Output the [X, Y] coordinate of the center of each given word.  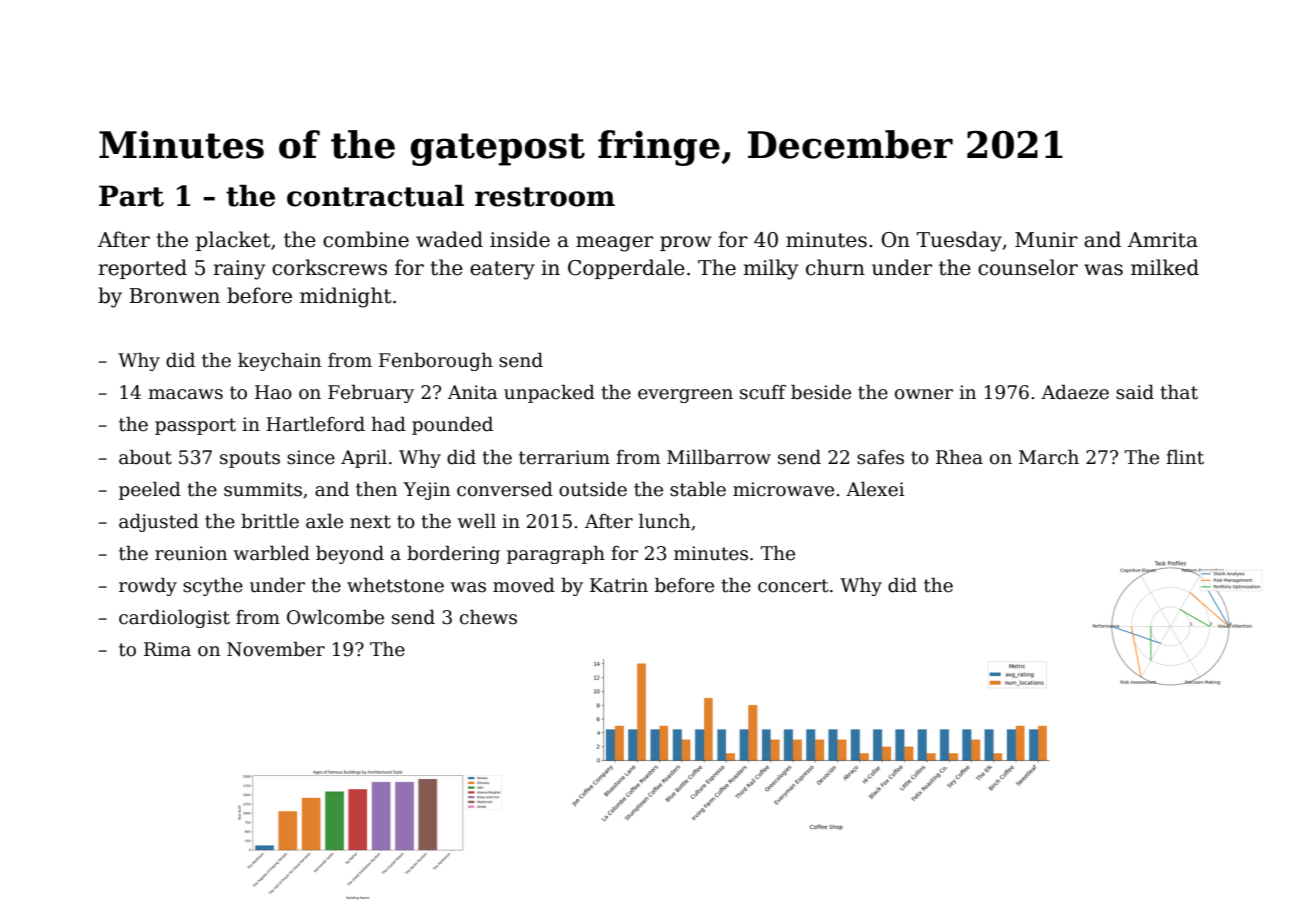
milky [770, 269]
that [1179, 392]
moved [524, 585]
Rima [167, 649]
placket [233, 241]
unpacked [549, 393]
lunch [664, 521]
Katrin [619, 585]
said [1135, 392]
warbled [272, 553]
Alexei [875, 489]
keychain [279, 361]
